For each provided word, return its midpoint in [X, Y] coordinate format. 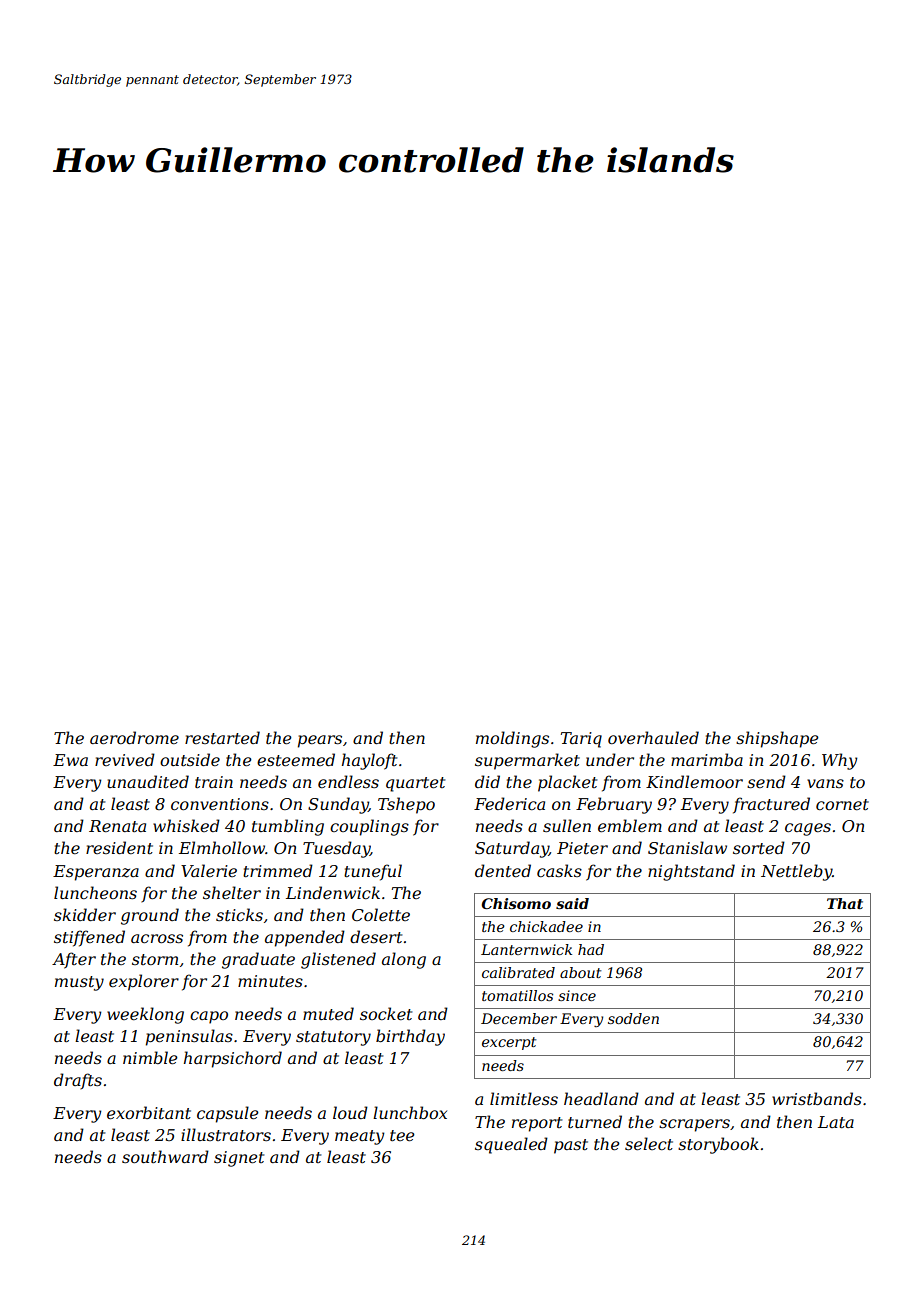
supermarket [527, 761]
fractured [771, 805]
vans [825, 783]
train [214, 782]
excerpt [509, 1043]
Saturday [512, 849]
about [580, 972]
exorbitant [149, 1112]
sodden [633, 1018]
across [157, 938]
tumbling [288, 827]
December [519, 1018]
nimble [150, 1057]
